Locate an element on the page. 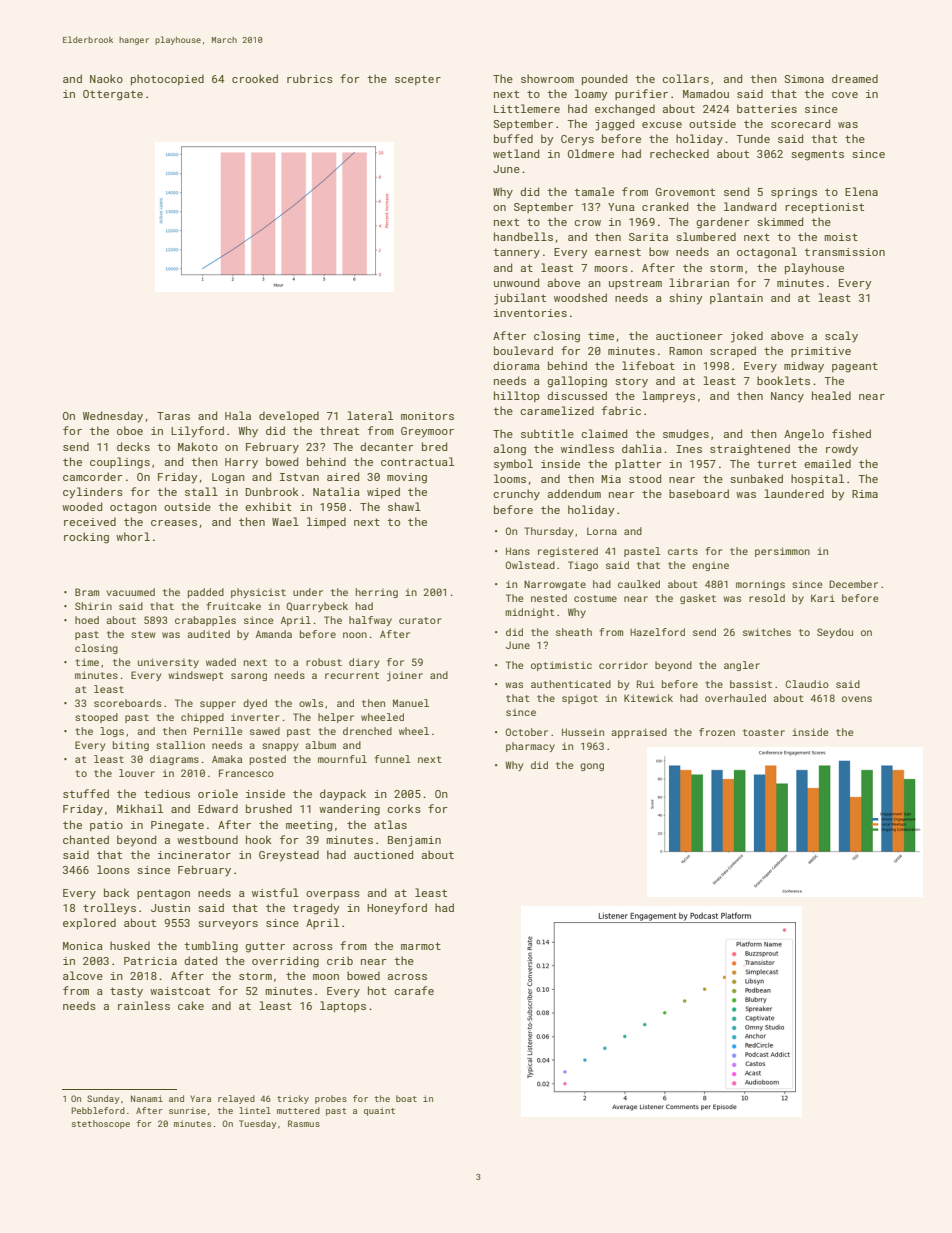  Simona is located at coordinates (804, 79).
